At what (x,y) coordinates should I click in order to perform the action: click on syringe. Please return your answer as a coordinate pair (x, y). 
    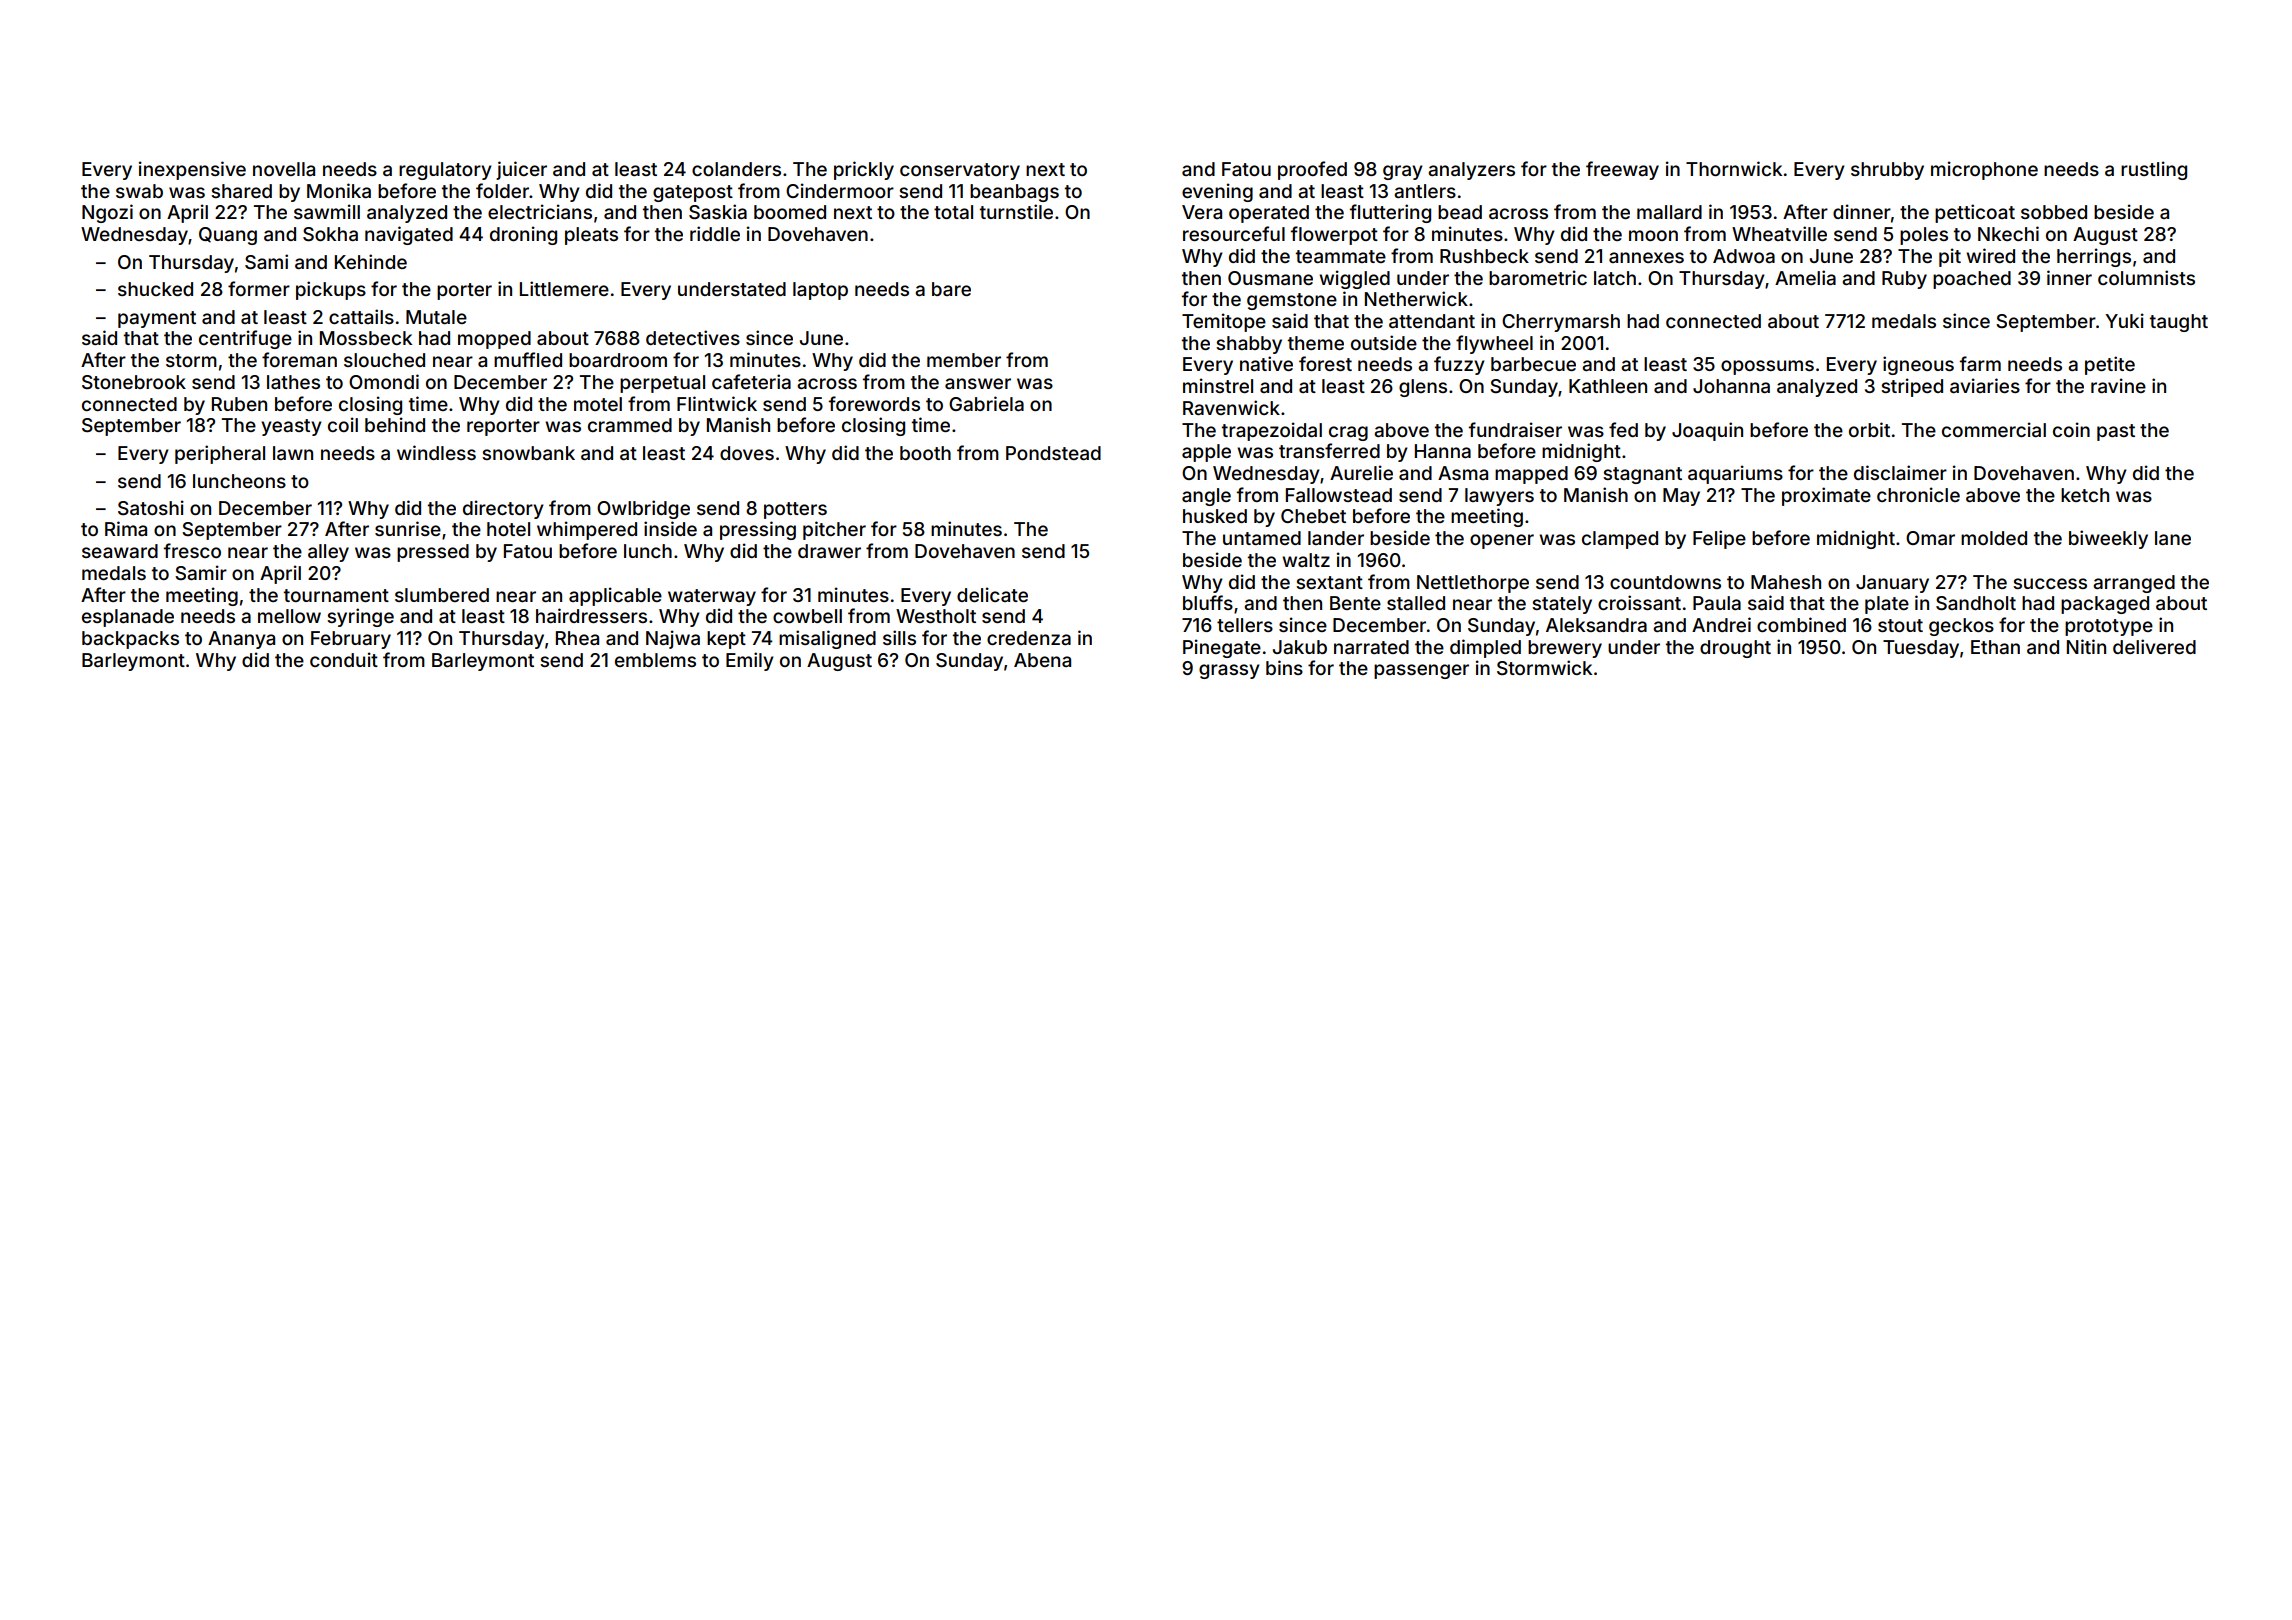
    Looking at the image, I should click on (360, 617).
